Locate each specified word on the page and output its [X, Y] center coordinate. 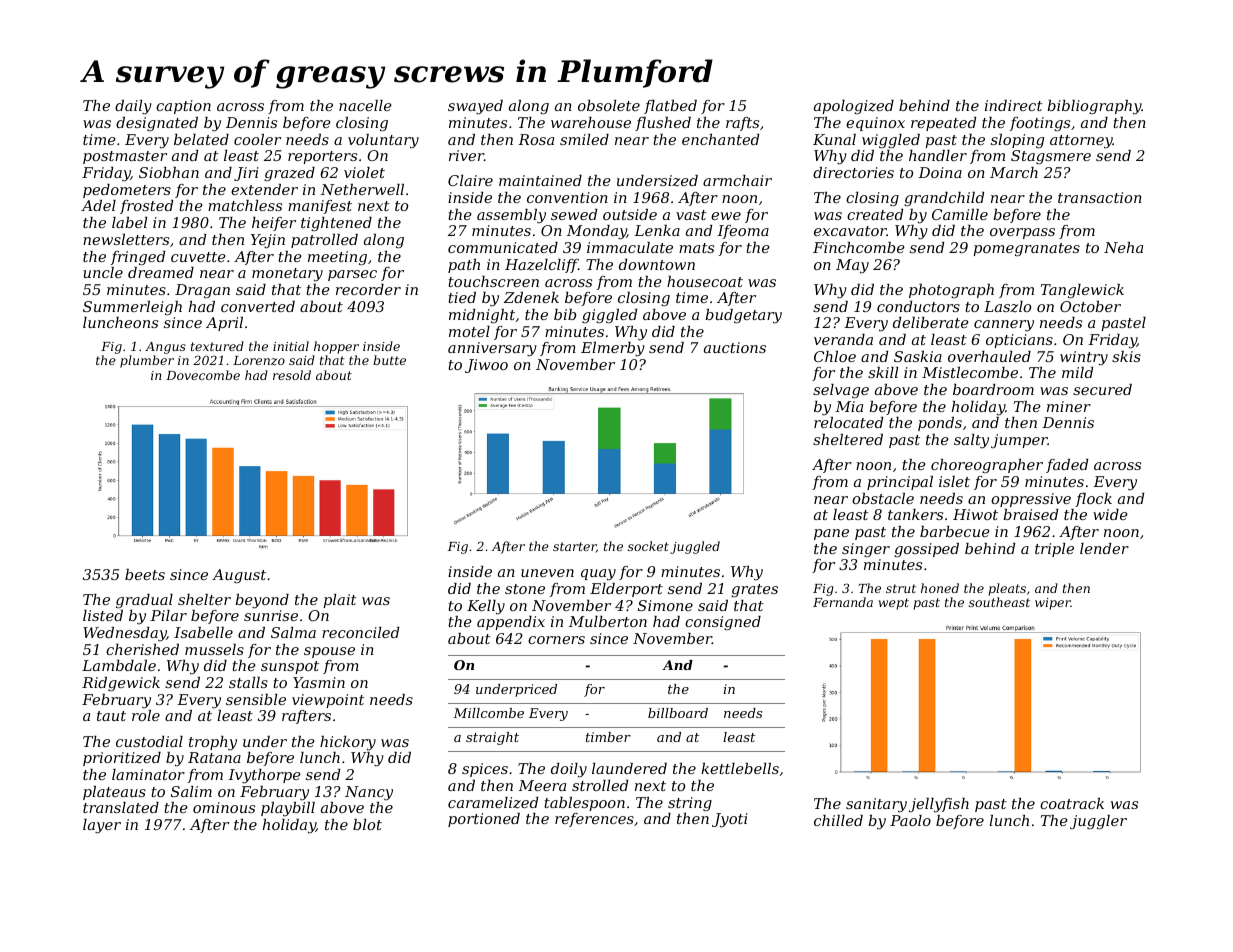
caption [183, 107]
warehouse [591, 122]
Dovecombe [203, 375]
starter [574, 547]
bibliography [1094, 107]
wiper [1053, 604]
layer [102, 826]
